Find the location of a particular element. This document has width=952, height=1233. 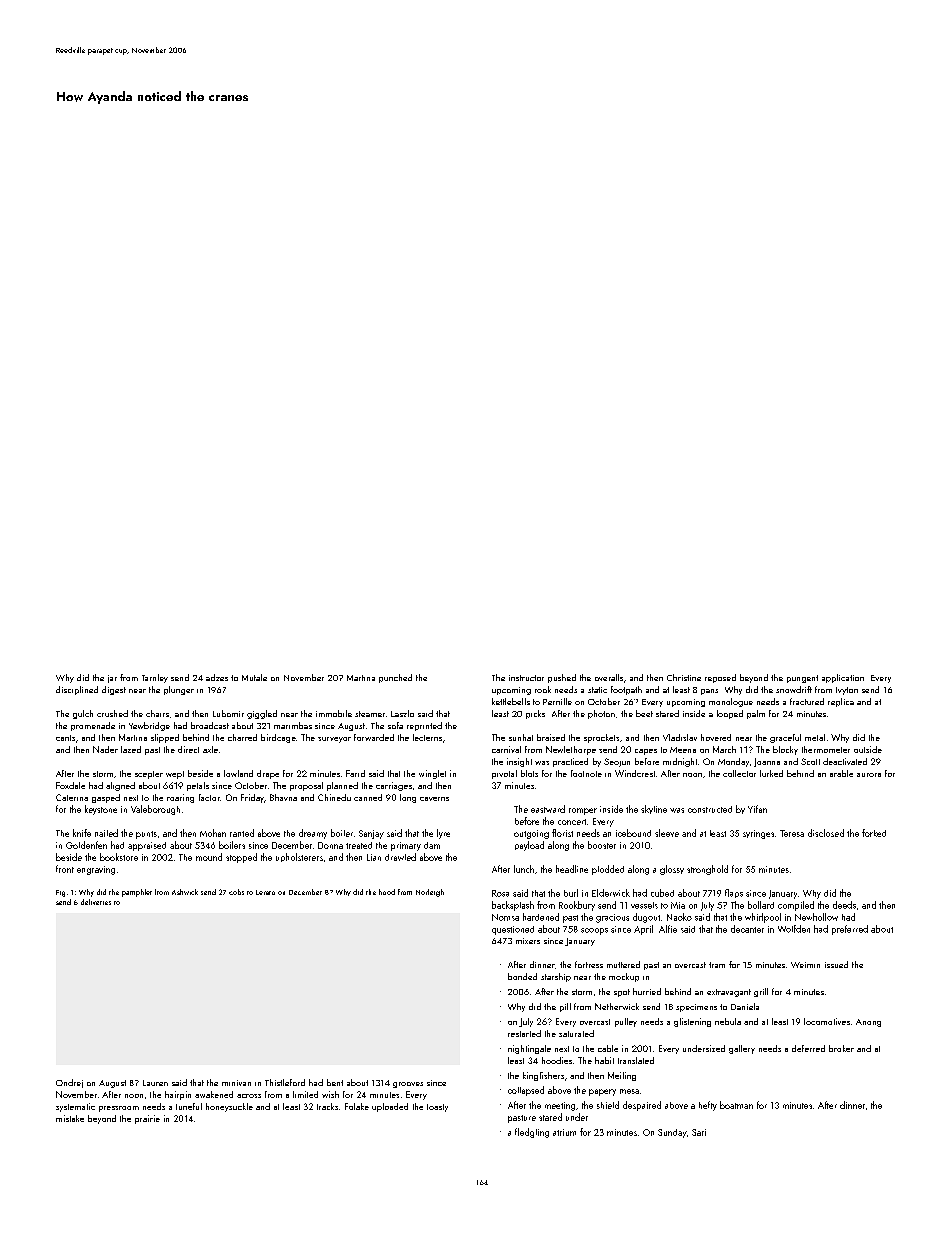

deliveries is located at coordinates (96, 902).
